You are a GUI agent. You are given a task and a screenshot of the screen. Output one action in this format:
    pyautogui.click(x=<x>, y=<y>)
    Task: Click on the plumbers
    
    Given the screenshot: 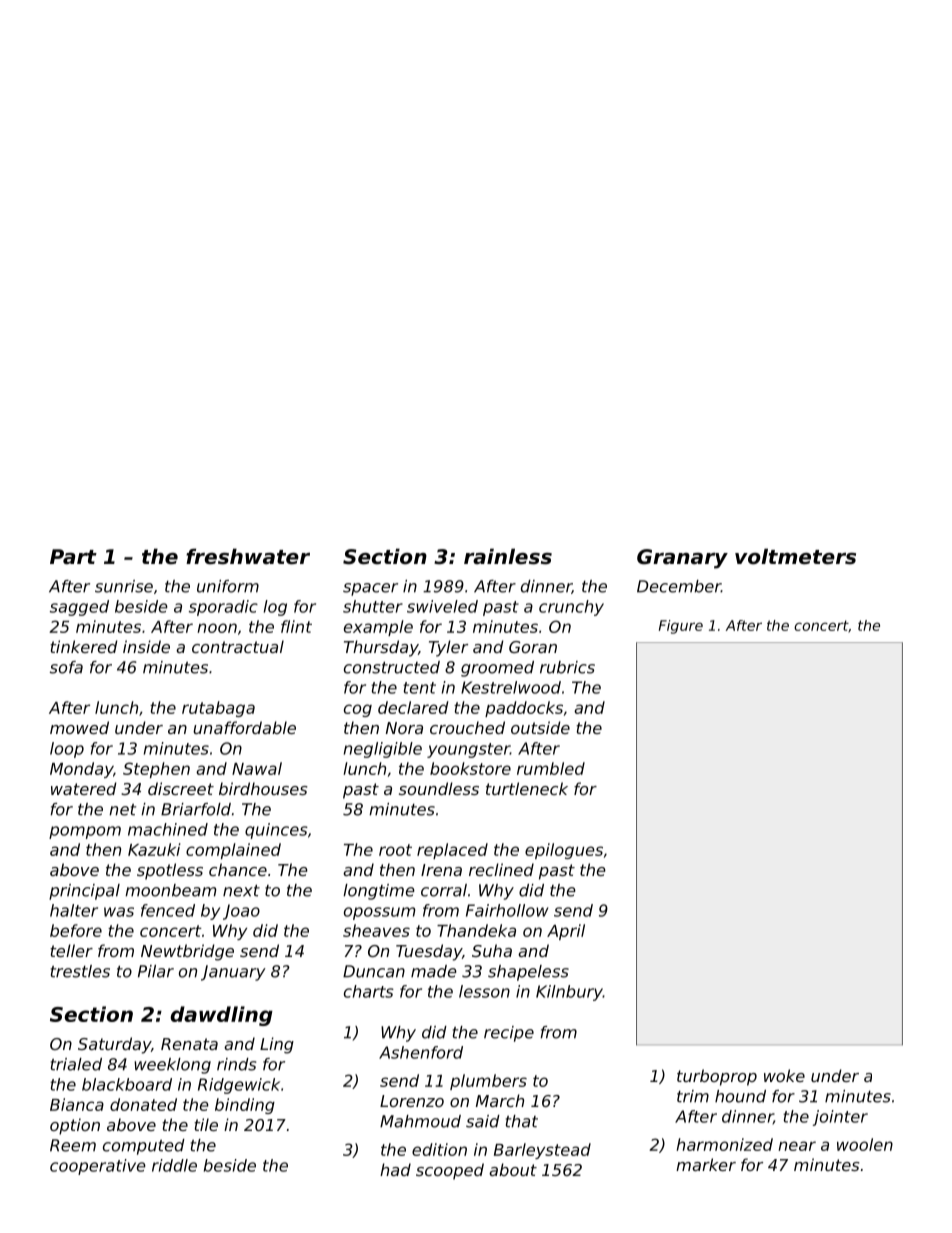 What is the action you would take?
    pyautogui.click(x=488, y=1082)
